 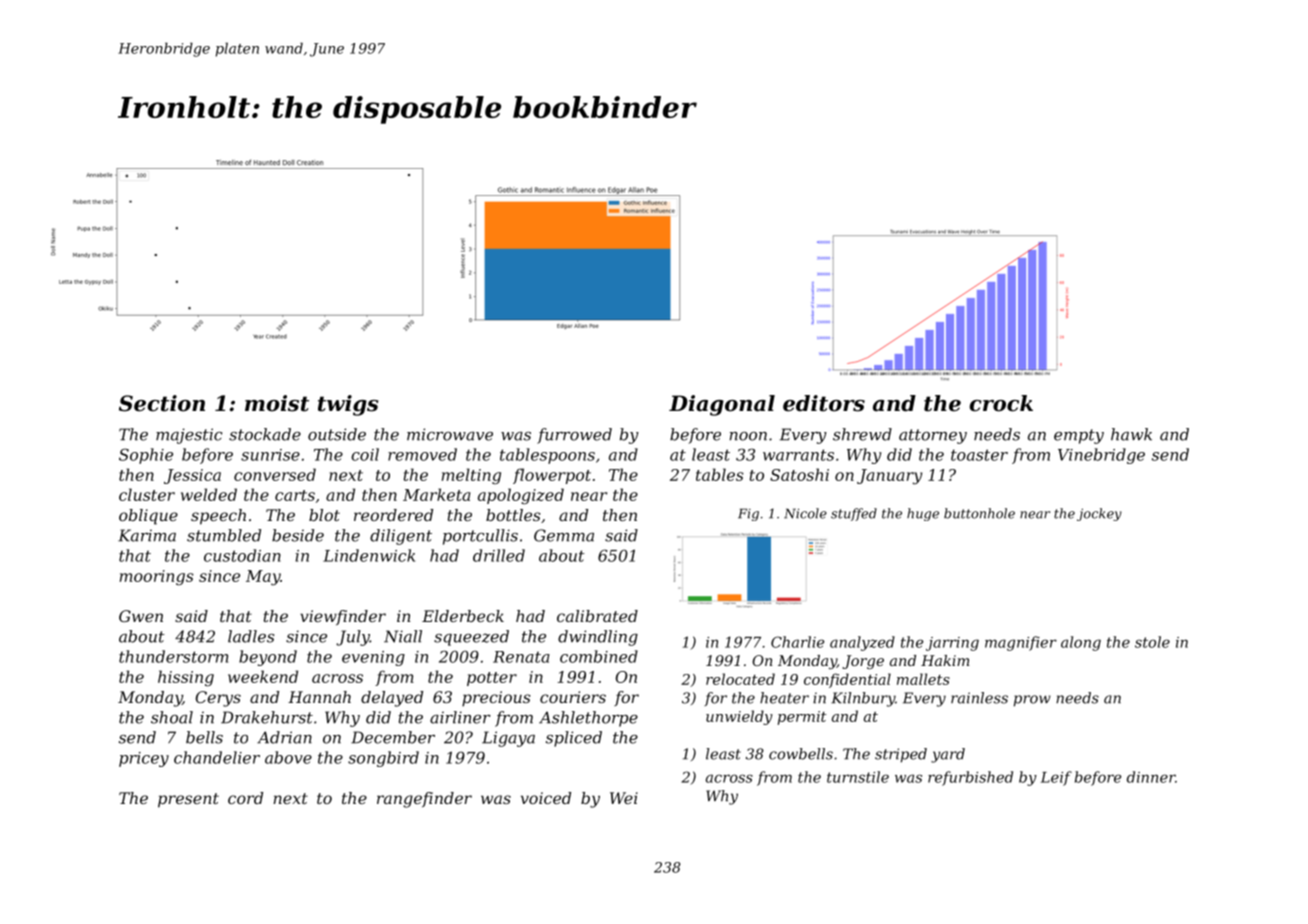 What do you see at coordinates (392, 699) in the screenshot?
I see `delayed` at bounding box center [392, 699].
